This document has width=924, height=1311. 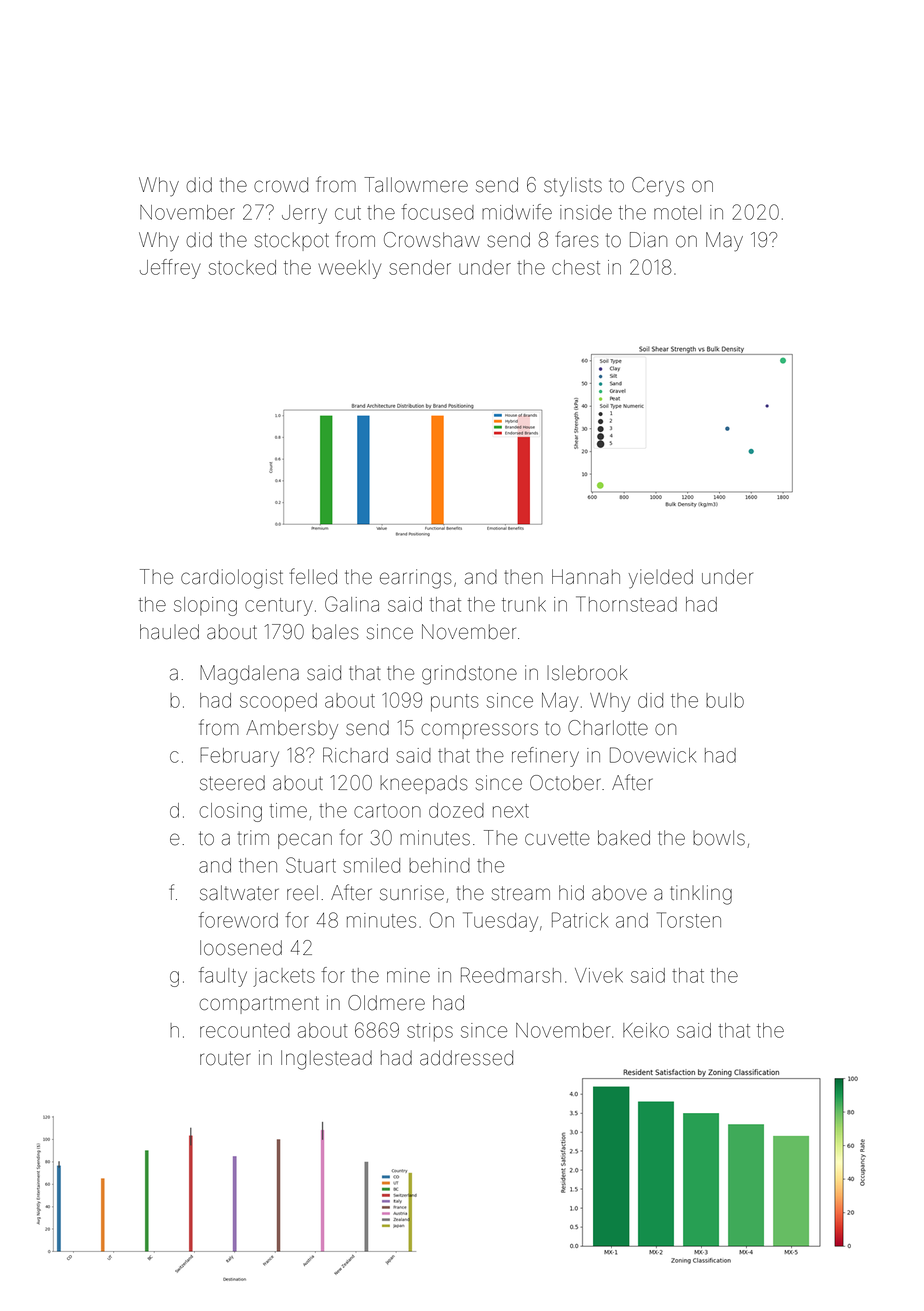 What do you see at coordinates (466, 1058) in the document?
I see `addressed` at bounding box center [466, 1058].
